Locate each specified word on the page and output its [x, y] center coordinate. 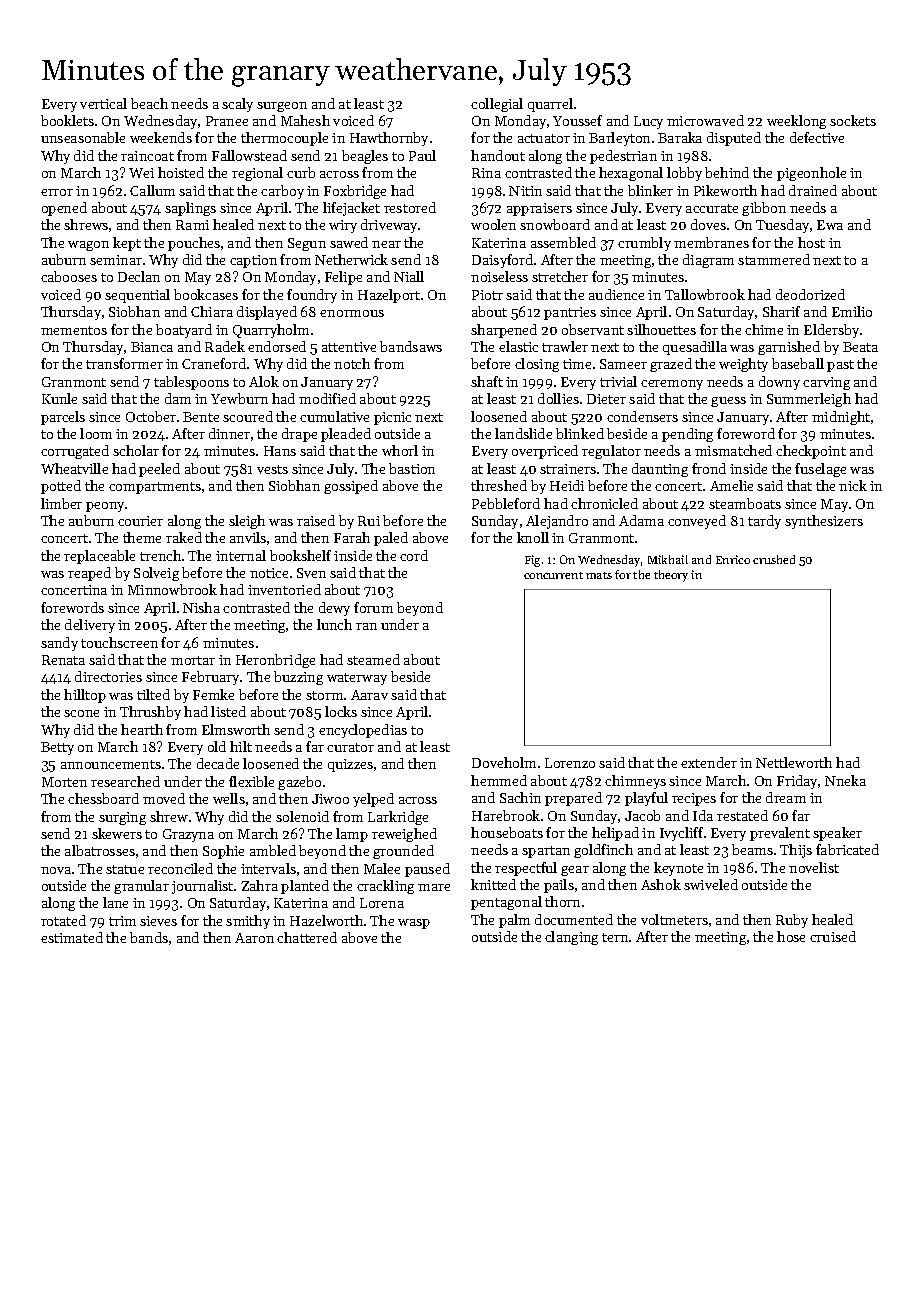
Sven [311, 573]
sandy [59, 644]
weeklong [796, 122]
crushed [774, 559]
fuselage [820, 470]
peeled [159, 470]
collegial [497, 105]
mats [599, 575]
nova [56, 870]
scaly [237, 105]
